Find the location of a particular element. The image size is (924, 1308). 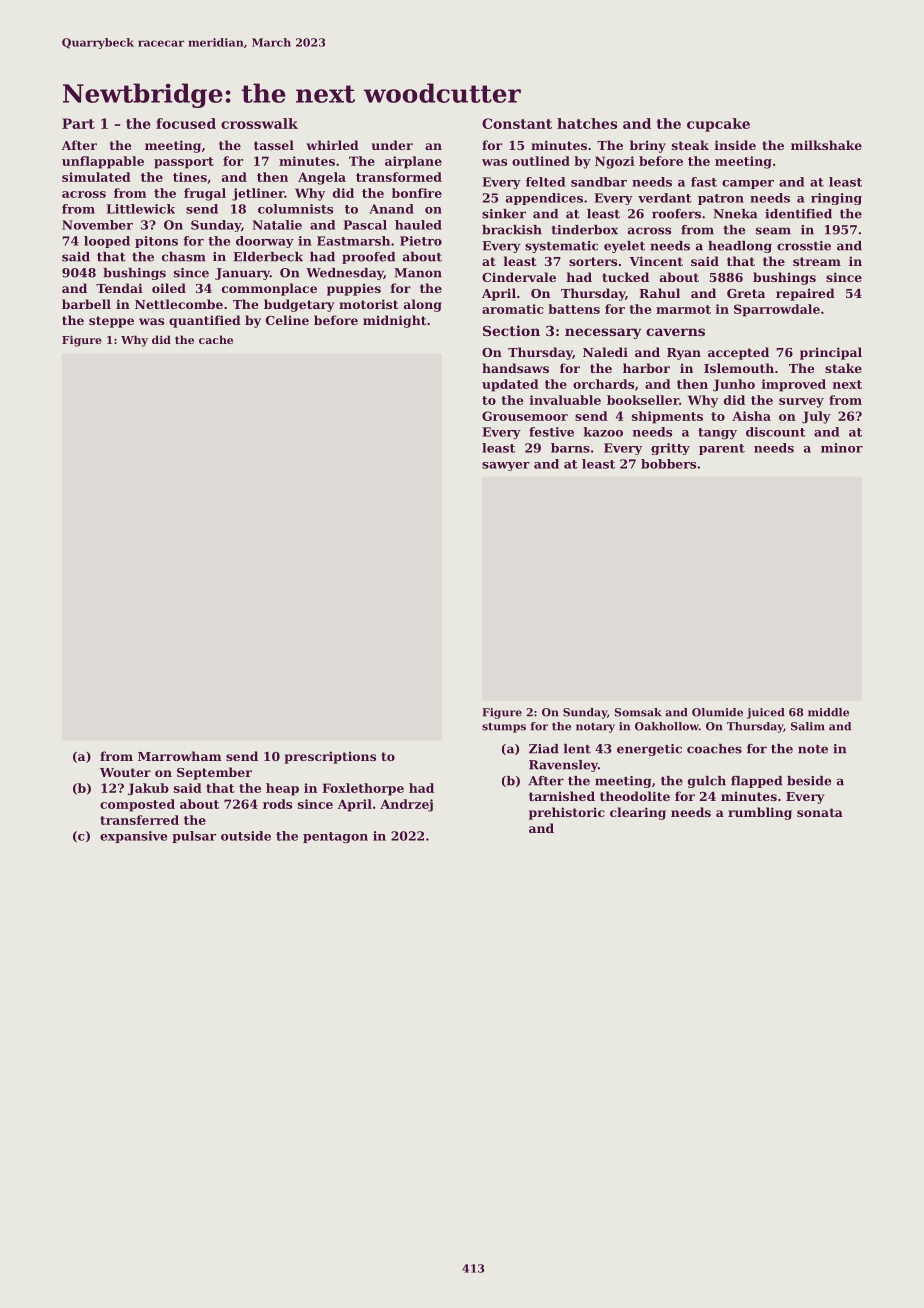

Wouter is located at coordinates (125, 772).
